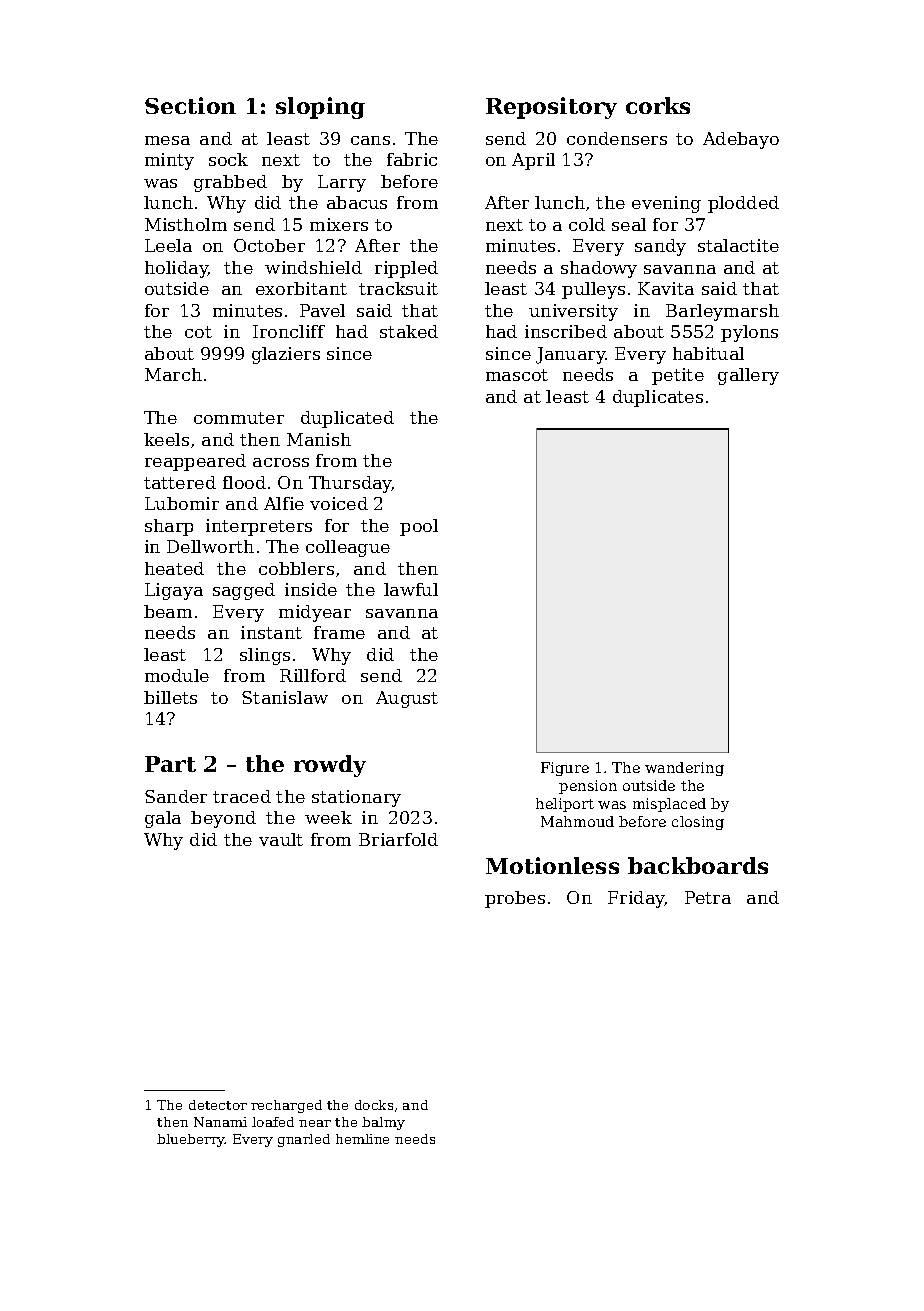 This screenshot has height=1311, width=924. I want to click on Adebayo, so click(741, 140).
